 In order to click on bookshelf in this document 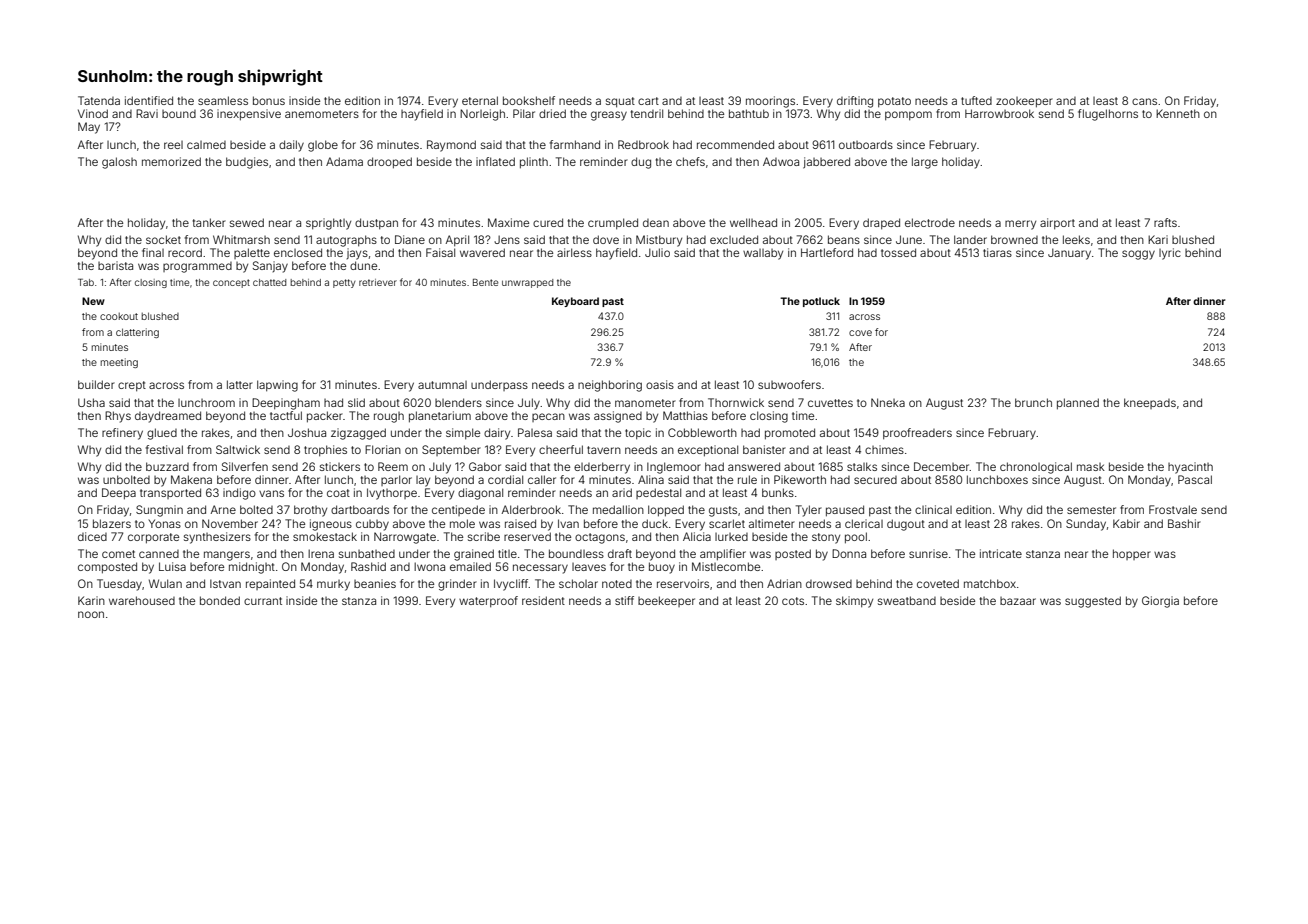, I will do `click(529, 100)`.
